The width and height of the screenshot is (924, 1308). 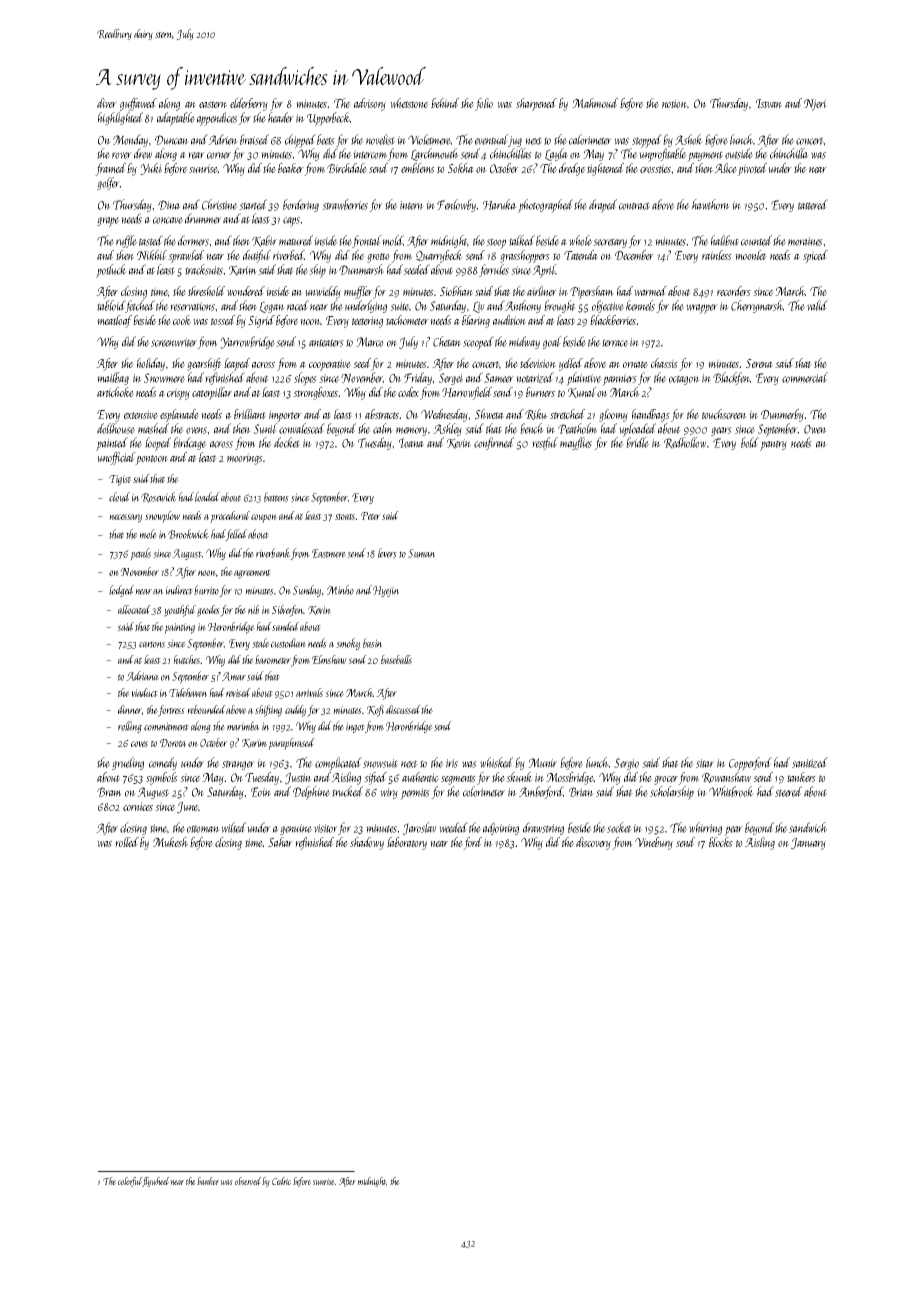 I want to click on notion, so click(x=674, y=103).
